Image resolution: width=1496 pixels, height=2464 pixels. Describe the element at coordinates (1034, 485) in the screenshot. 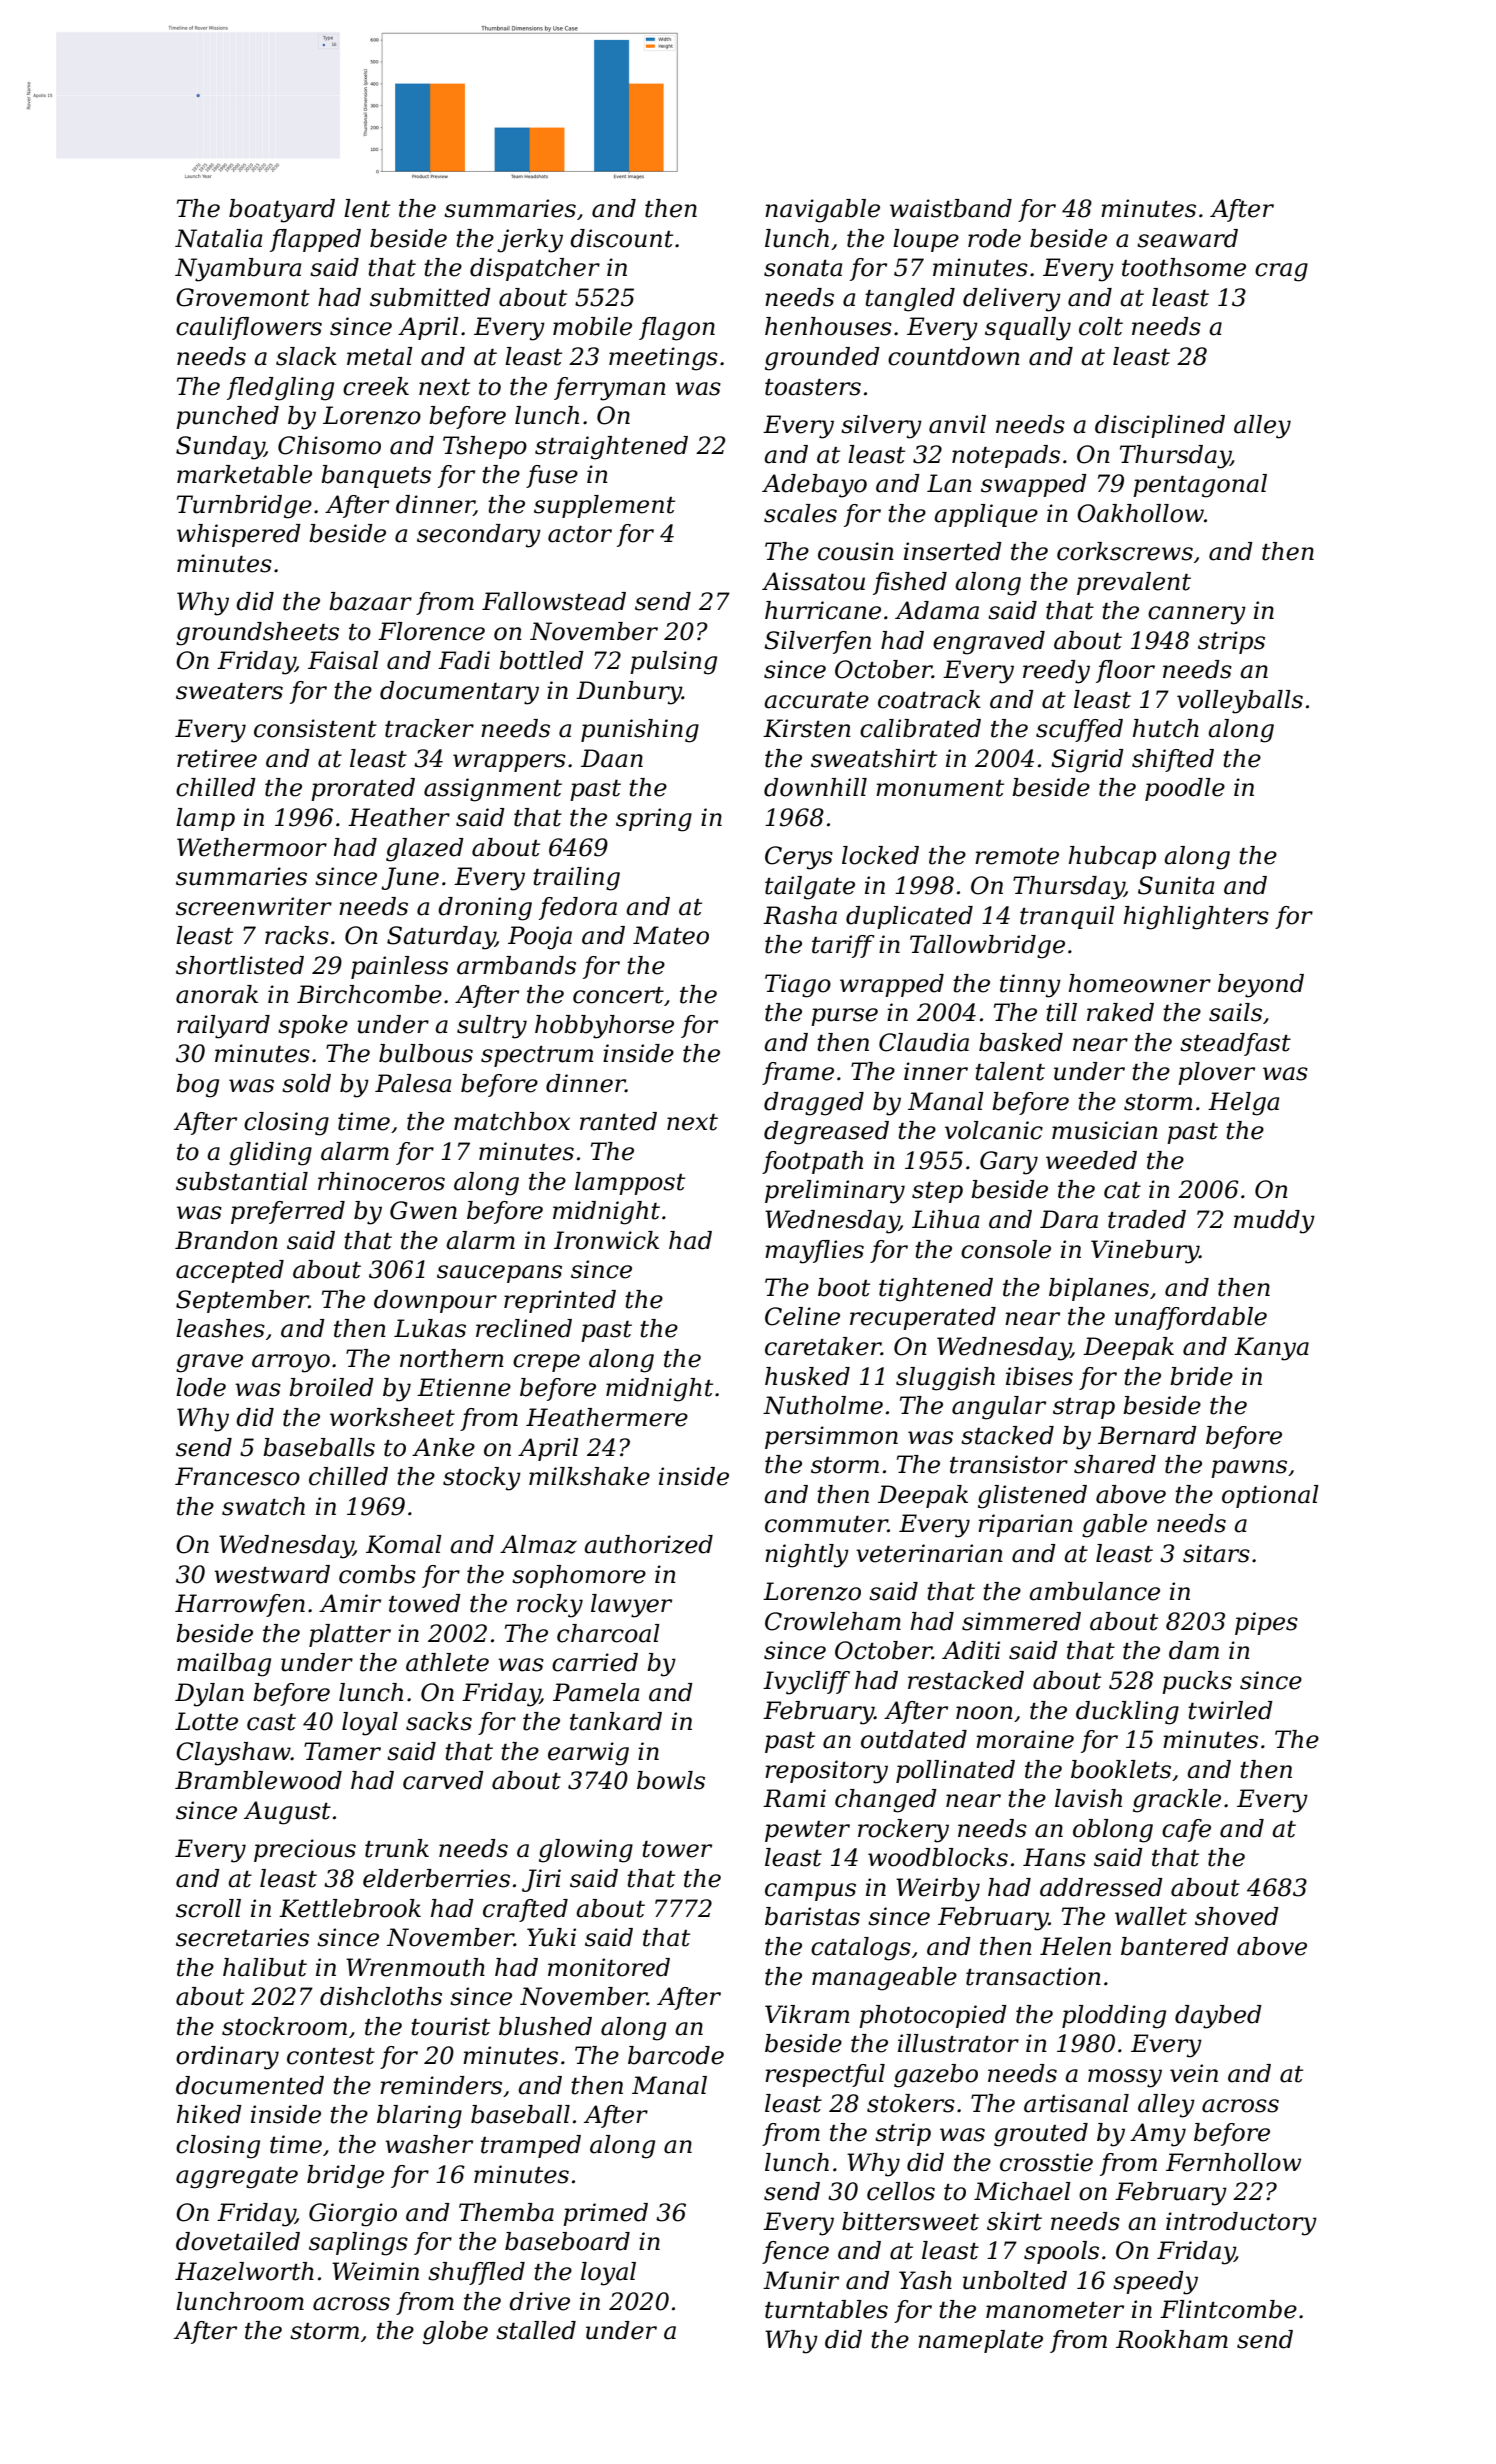

I see `swapped` at that location.
